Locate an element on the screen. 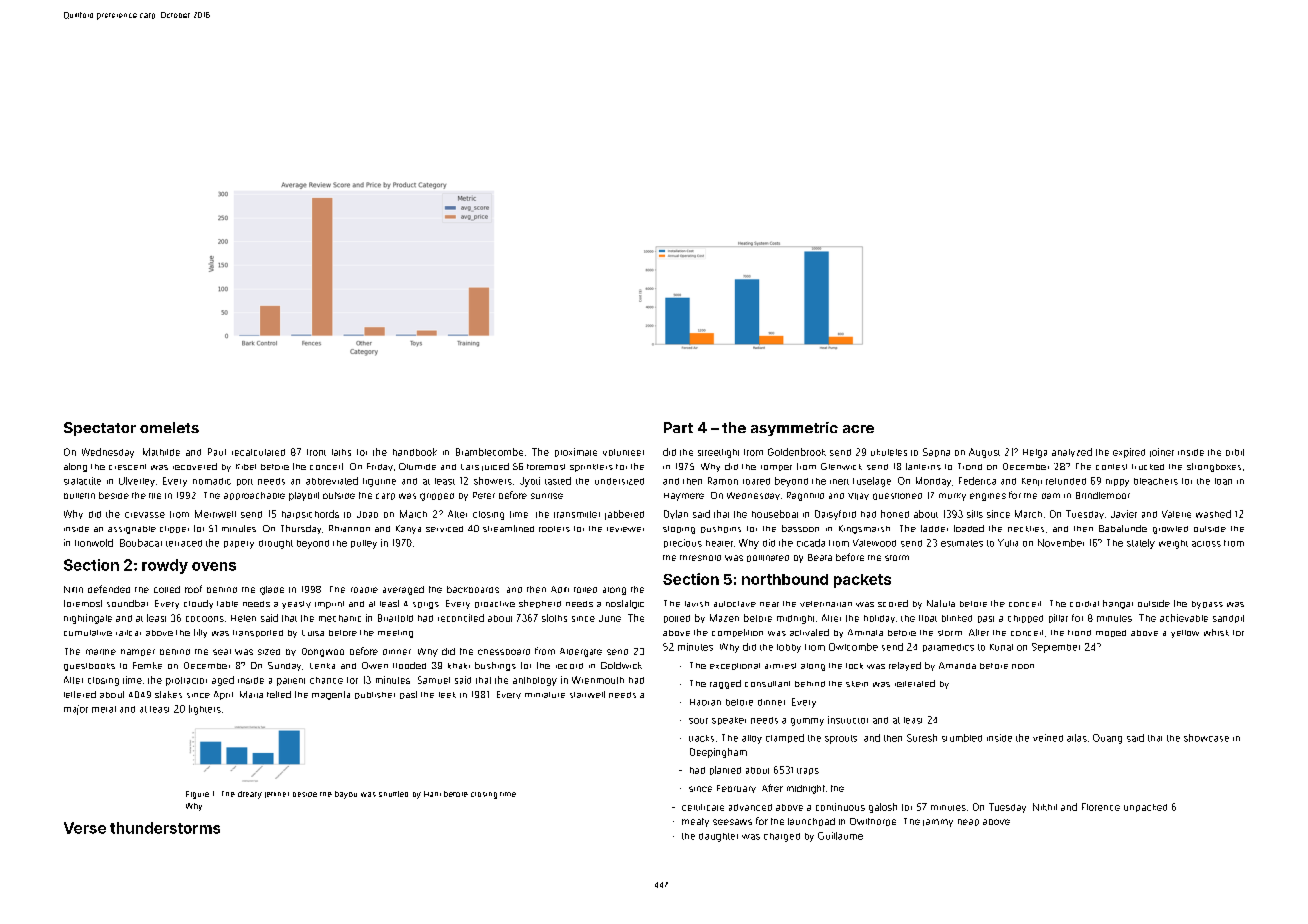  Mathilde is located at coordinates (161, 452).
